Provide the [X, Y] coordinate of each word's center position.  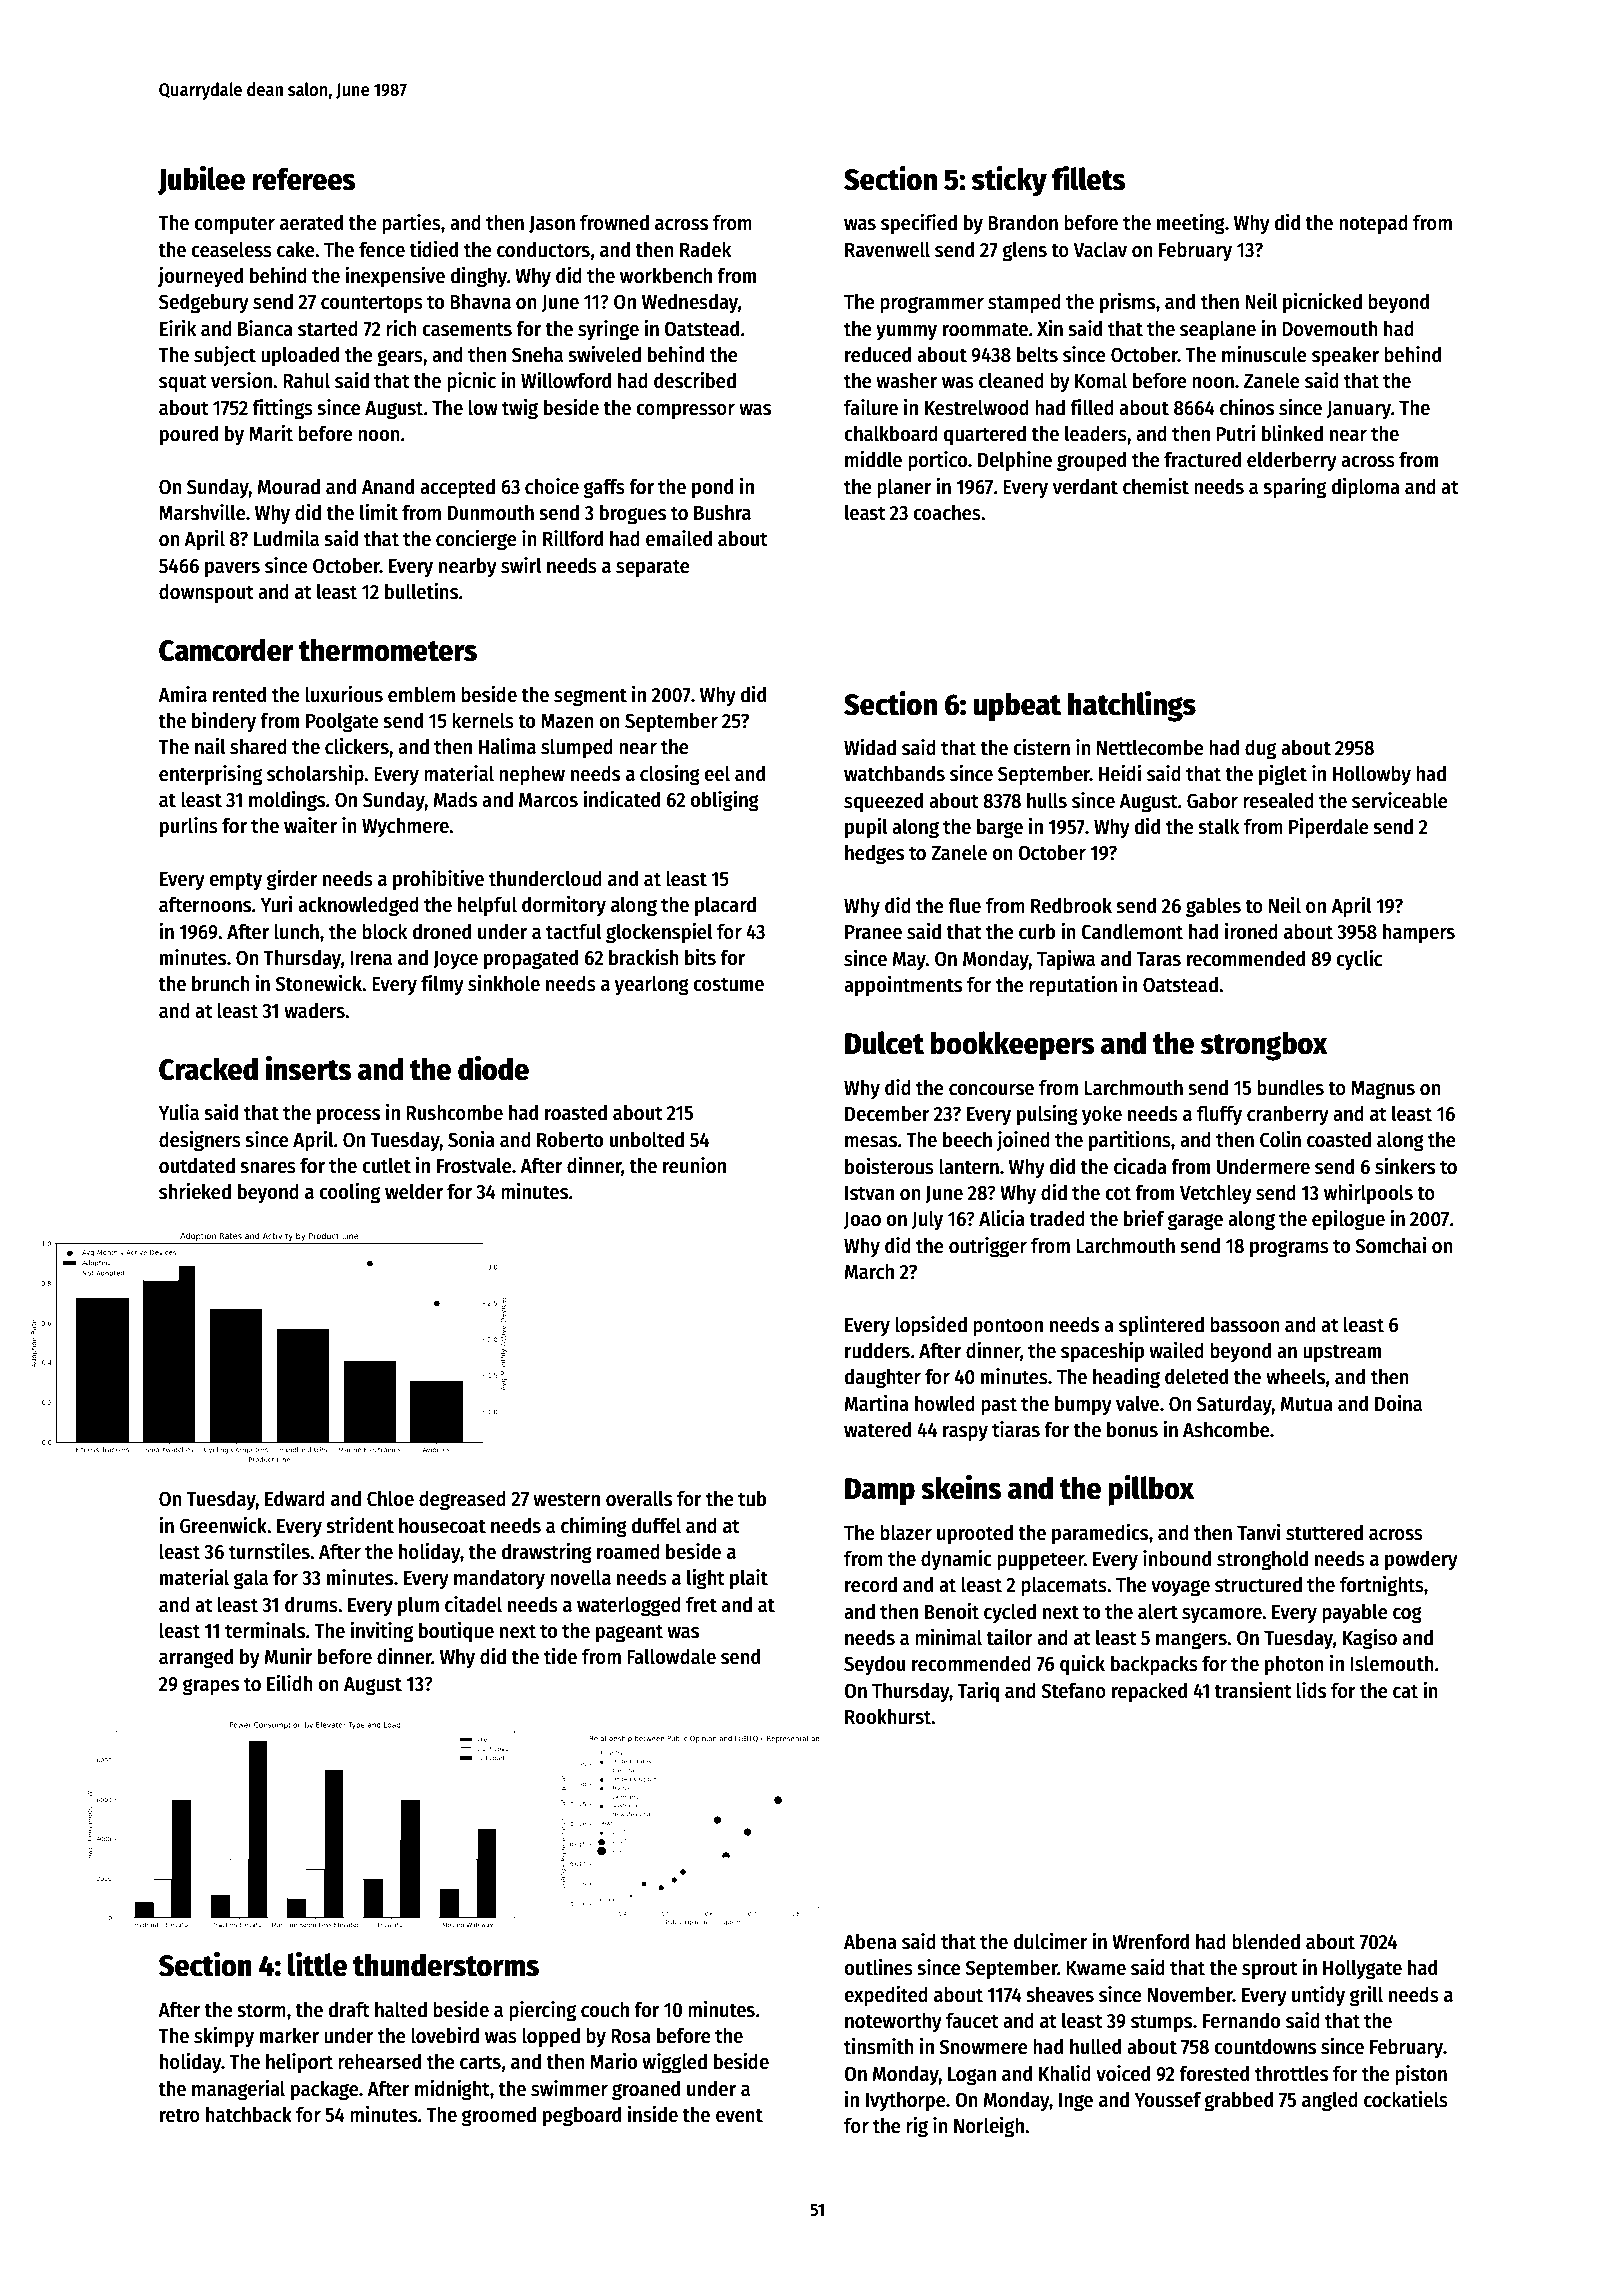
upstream [1342, 1353]
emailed [679, 538]
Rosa [631, 2036]
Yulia [178, 1112]
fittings [282, 409]
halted [401, 2009]
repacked [1149, 1692]
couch [605, 2009]
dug [1260, 749]
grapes [211, 1687]
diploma [1366, 488]
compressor [685, 412]
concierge [476, 540]
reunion [694, 1165]
